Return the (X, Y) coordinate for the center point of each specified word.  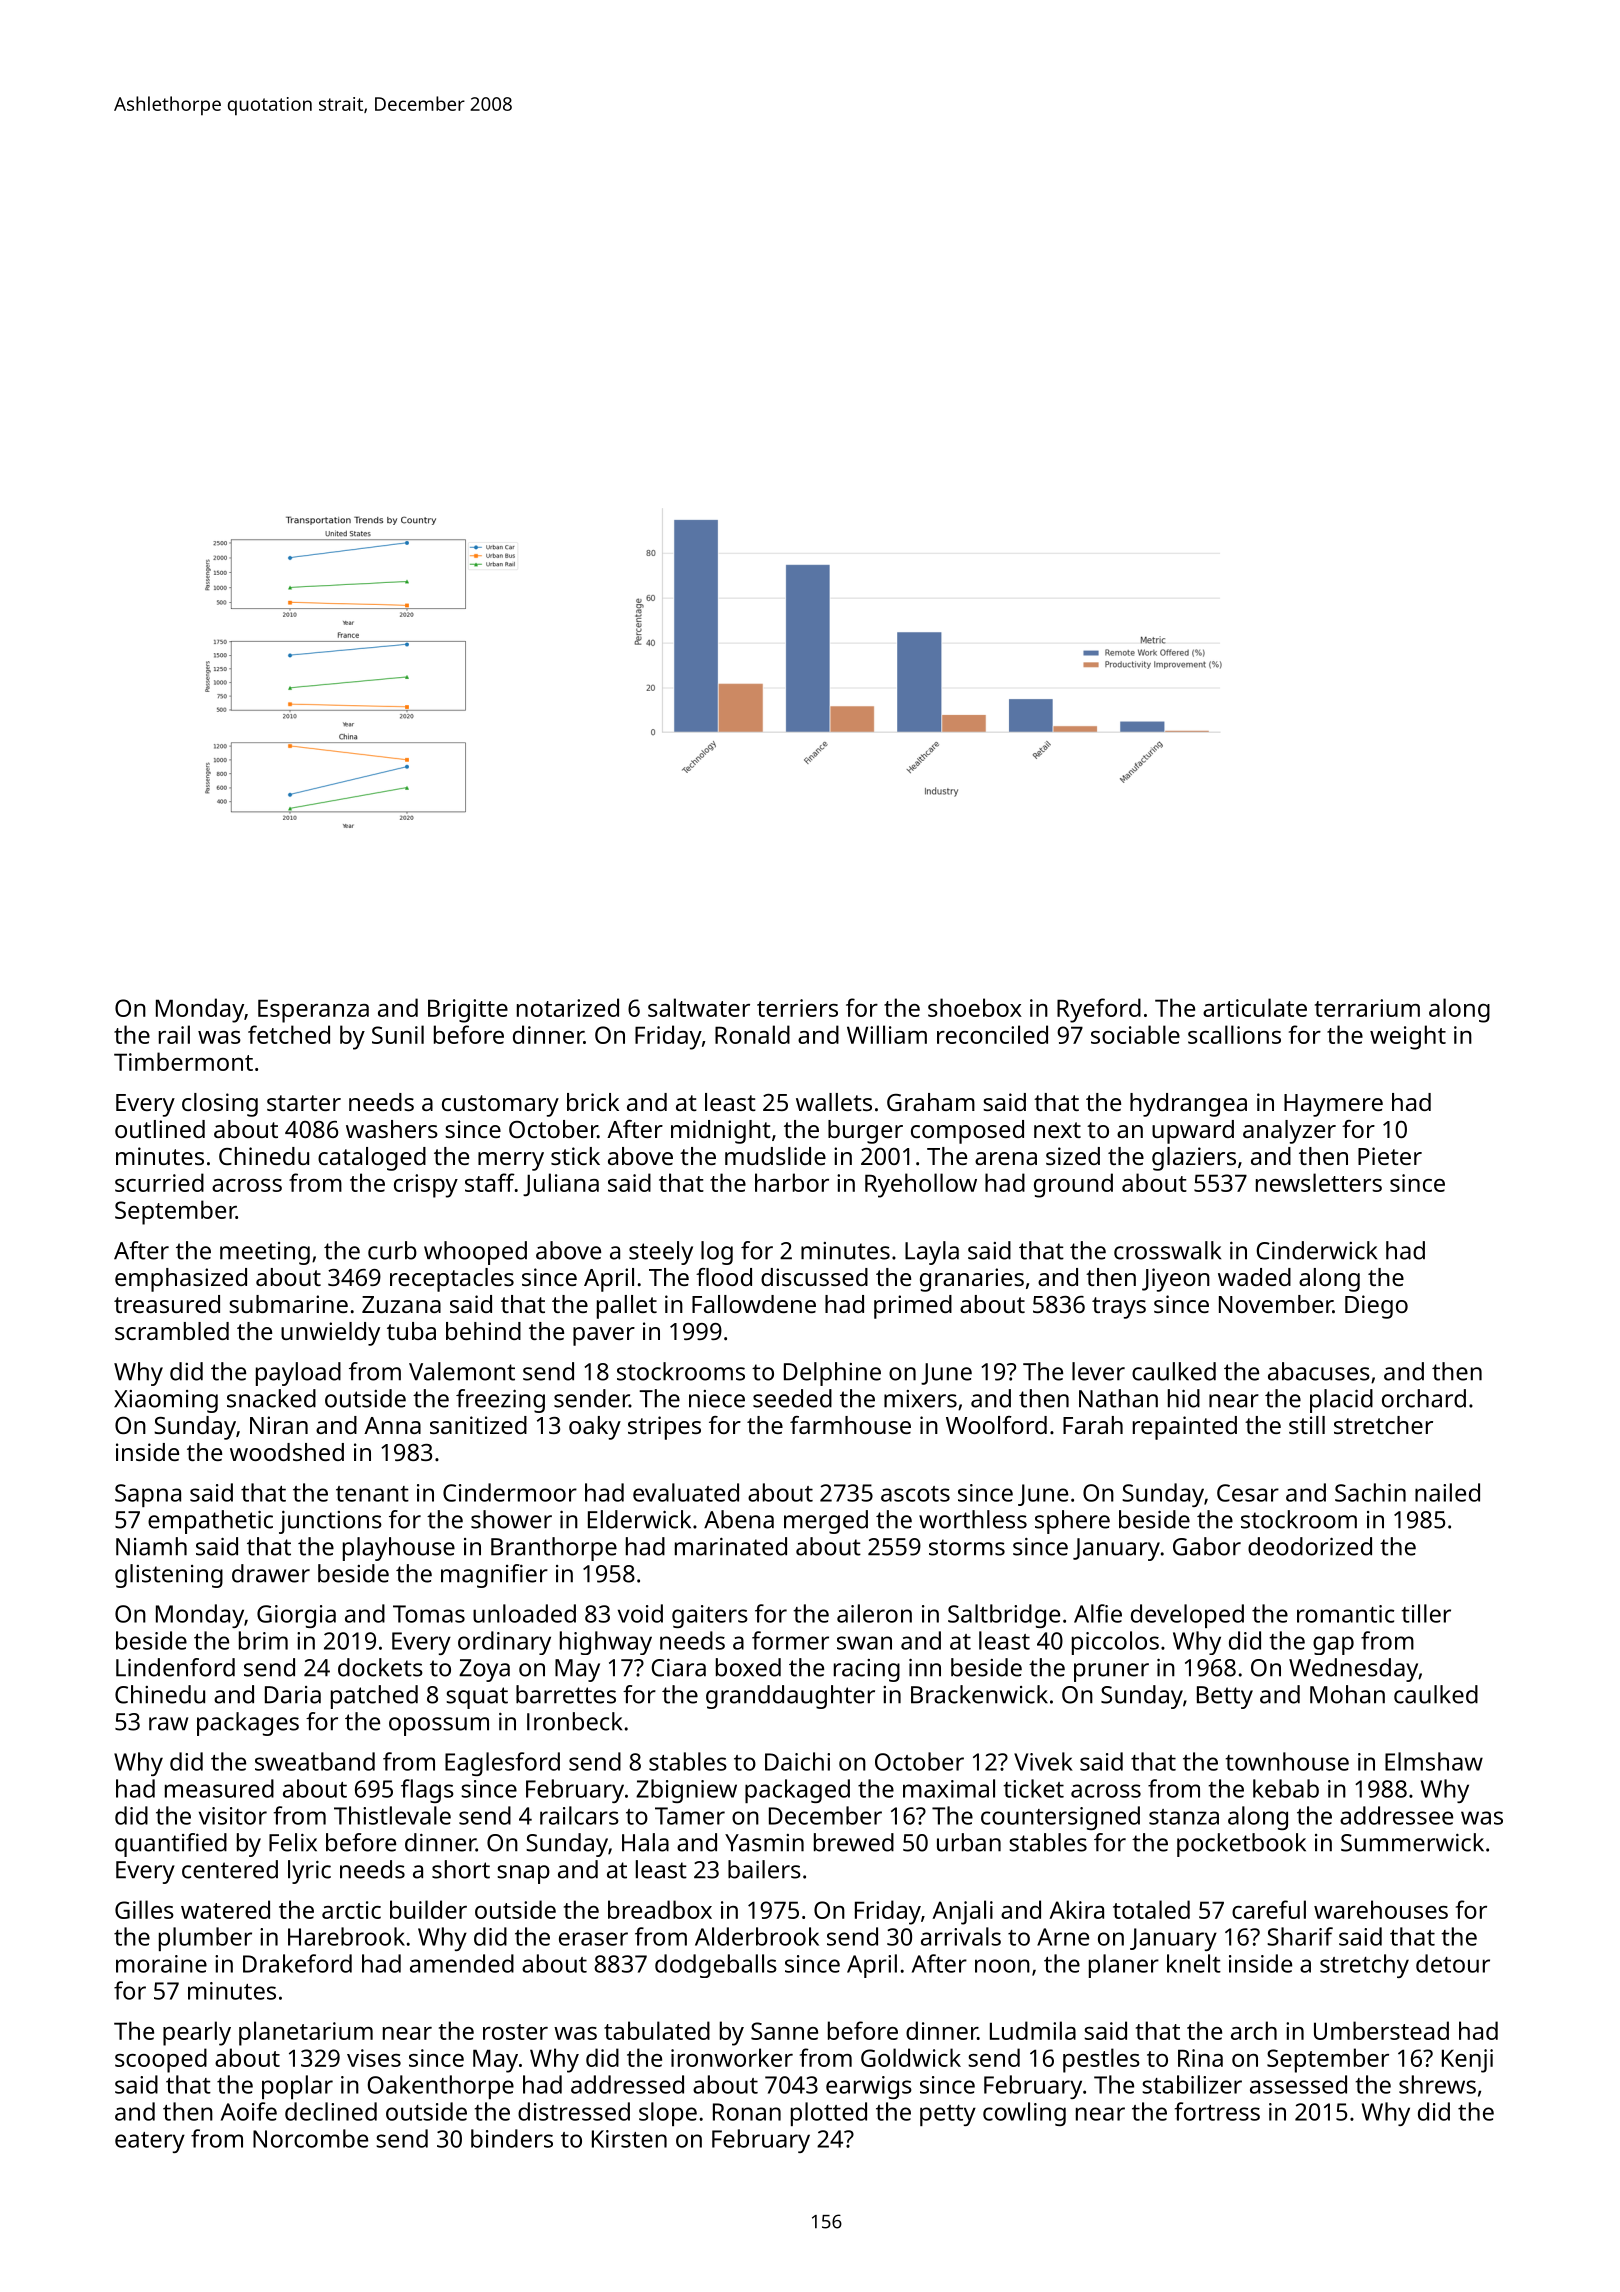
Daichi (797, 1761)
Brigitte (468, 1011)
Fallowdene (754, 1304)
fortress (1217, 2111)
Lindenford (175, 1667)
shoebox (975, 1007)
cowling (1024, 2114)
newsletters (1319, 1182)
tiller (1426, 1613)
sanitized (478, 1425)
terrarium (1367, 1008)
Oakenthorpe (440, 2087)
